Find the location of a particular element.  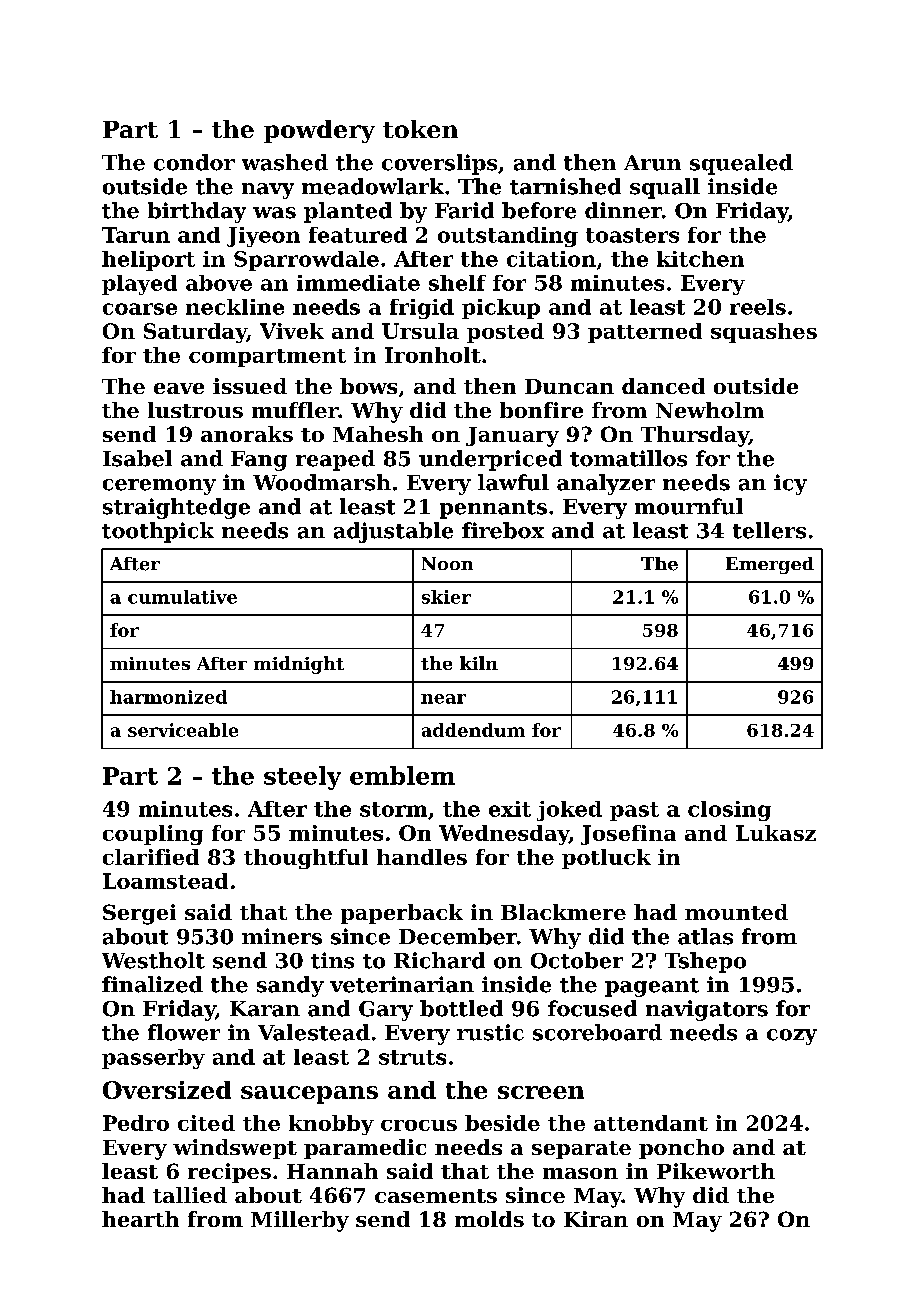

squealed is located at coordinates (741, 164).
